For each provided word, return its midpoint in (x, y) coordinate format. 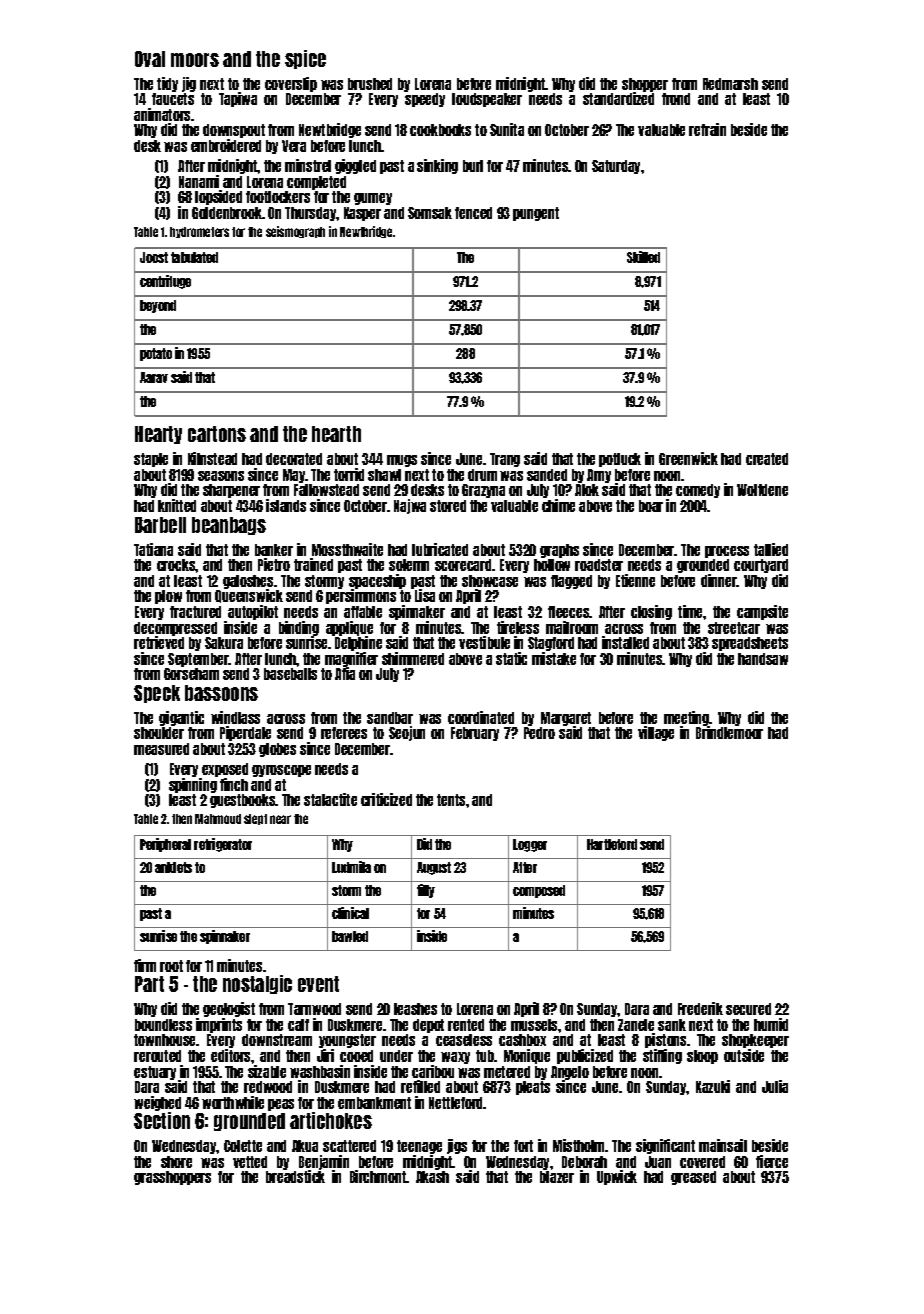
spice (305, 59)
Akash (432, 1177)
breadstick (295, 1177)
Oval (150, 59)
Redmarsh (730, 84)
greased (693, 1178)
